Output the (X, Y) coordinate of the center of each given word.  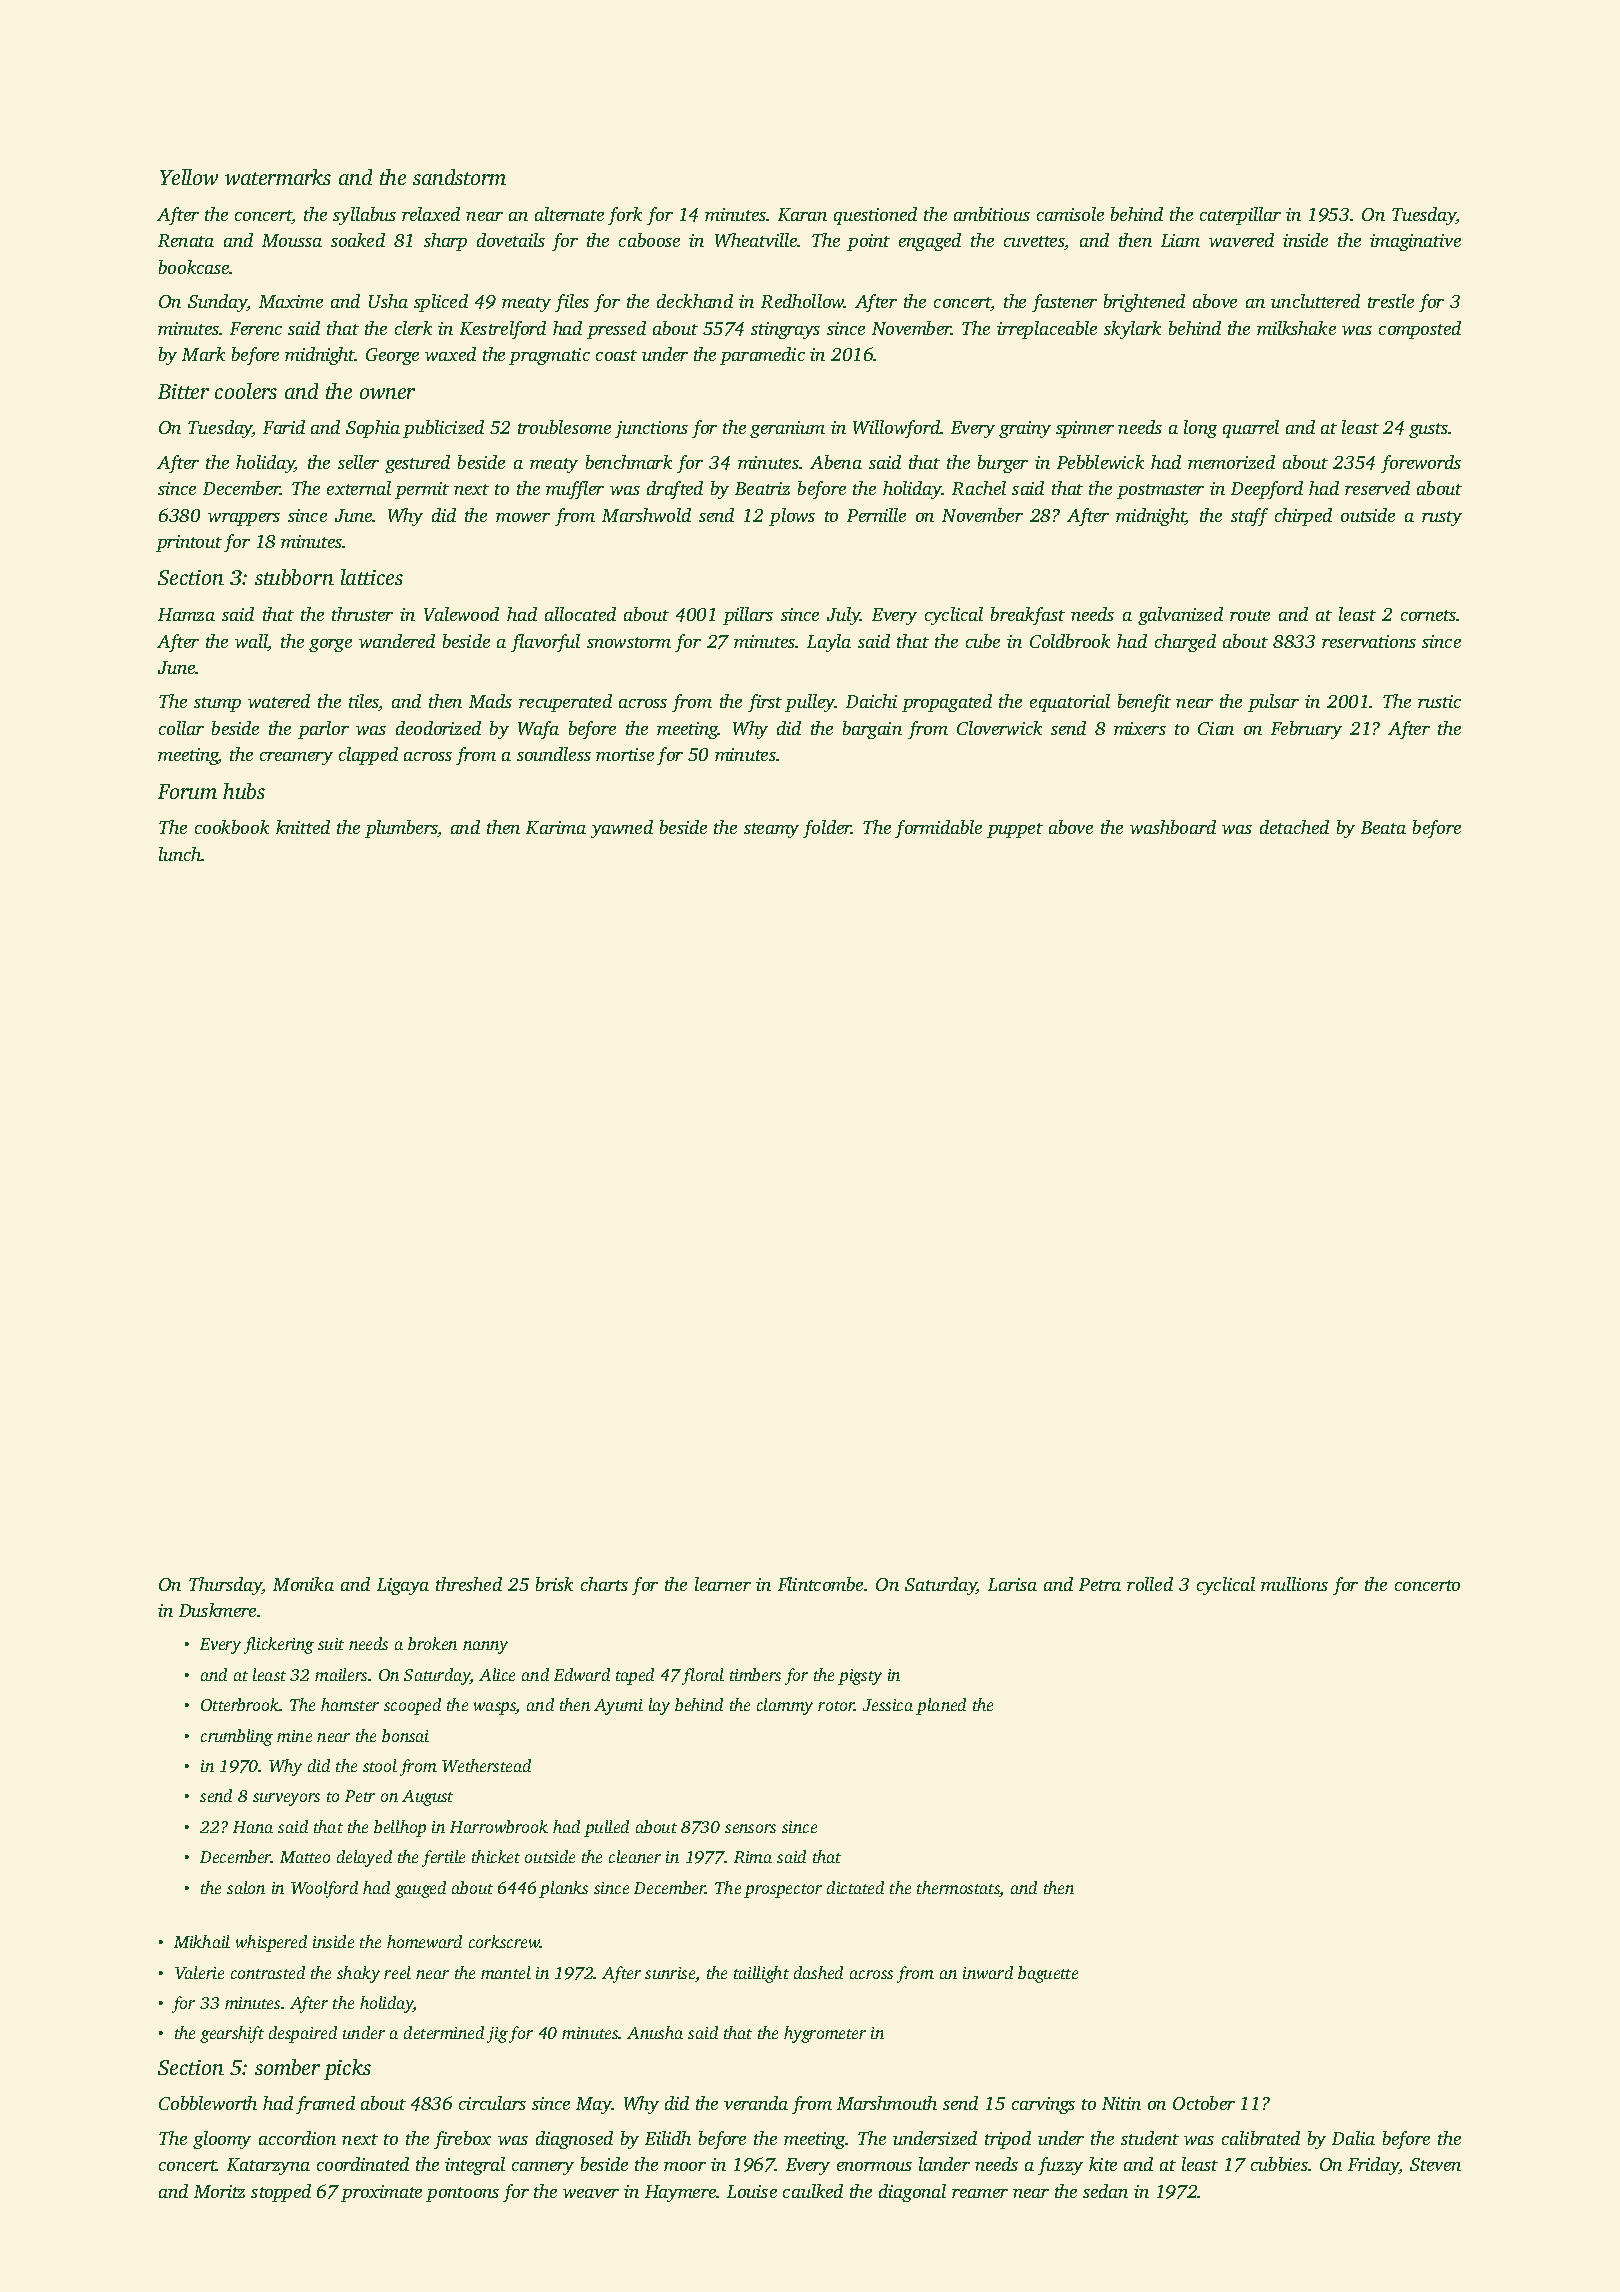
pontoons (462, 2194)
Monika (303, 1584)
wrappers (244, 519)
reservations (1369, 641)
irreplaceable (1047, 330)
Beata (1383, 827)
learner (723, 1584)
